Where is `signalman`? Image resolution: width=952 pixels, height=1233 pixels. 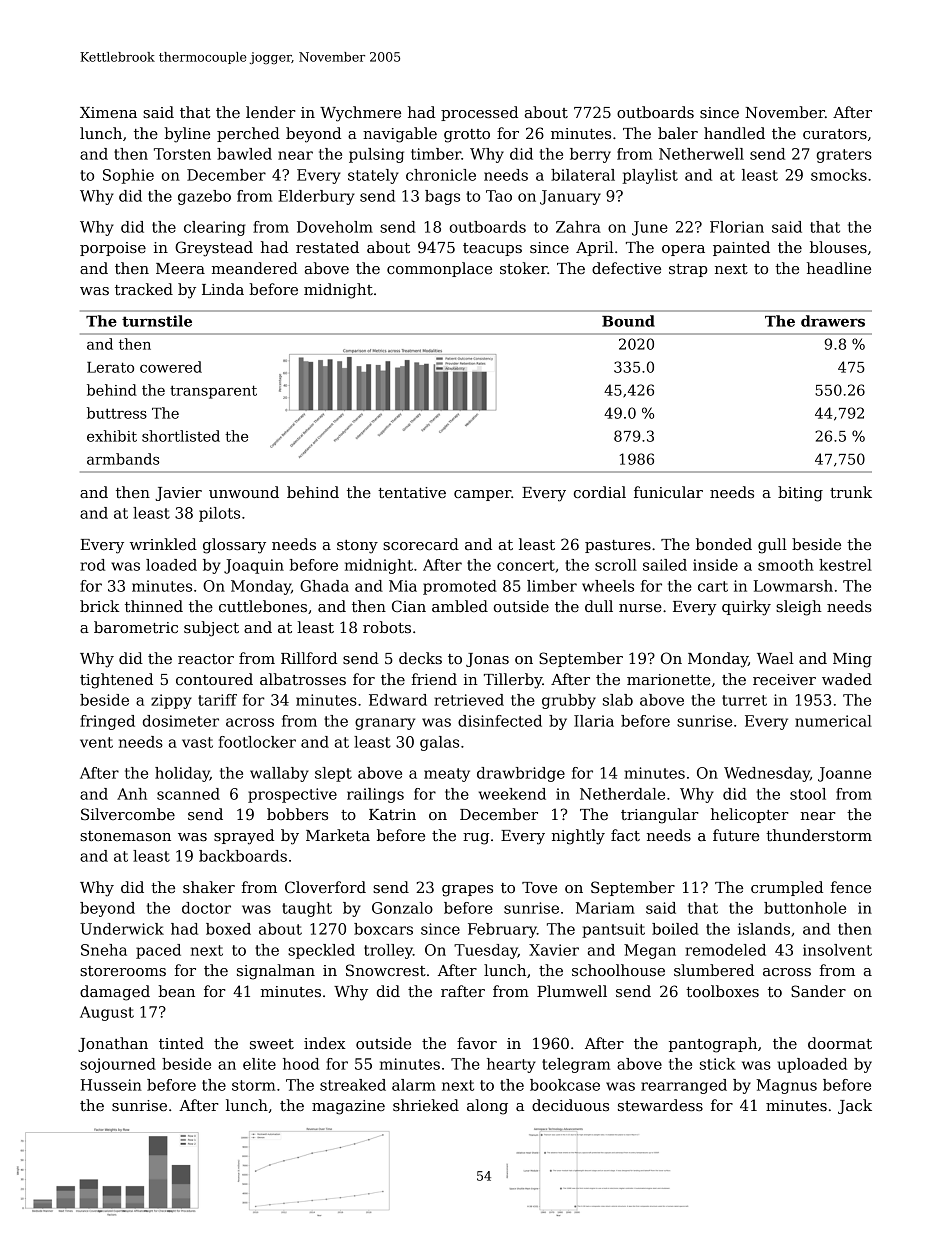
signalman is located at coordinates (276, 972).
